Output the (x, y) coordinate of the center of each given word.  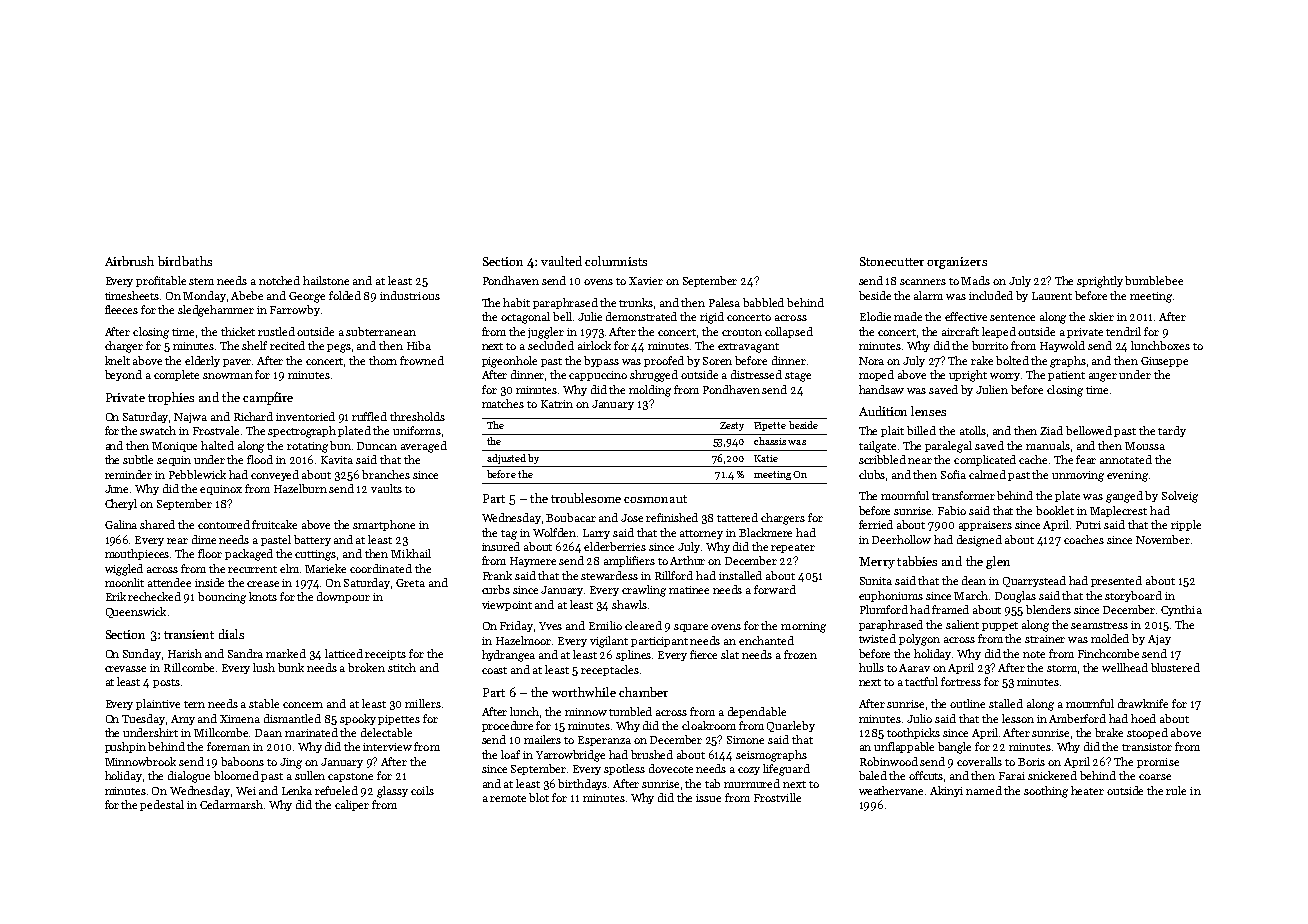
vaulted (561, 261)
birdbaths (185, 261)
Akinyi (946, 791)
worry (1005, 377)
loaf (510, 754)
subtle (138, 459)
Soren (717, 361)
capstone (350, 777)
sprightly (1100, 282)
